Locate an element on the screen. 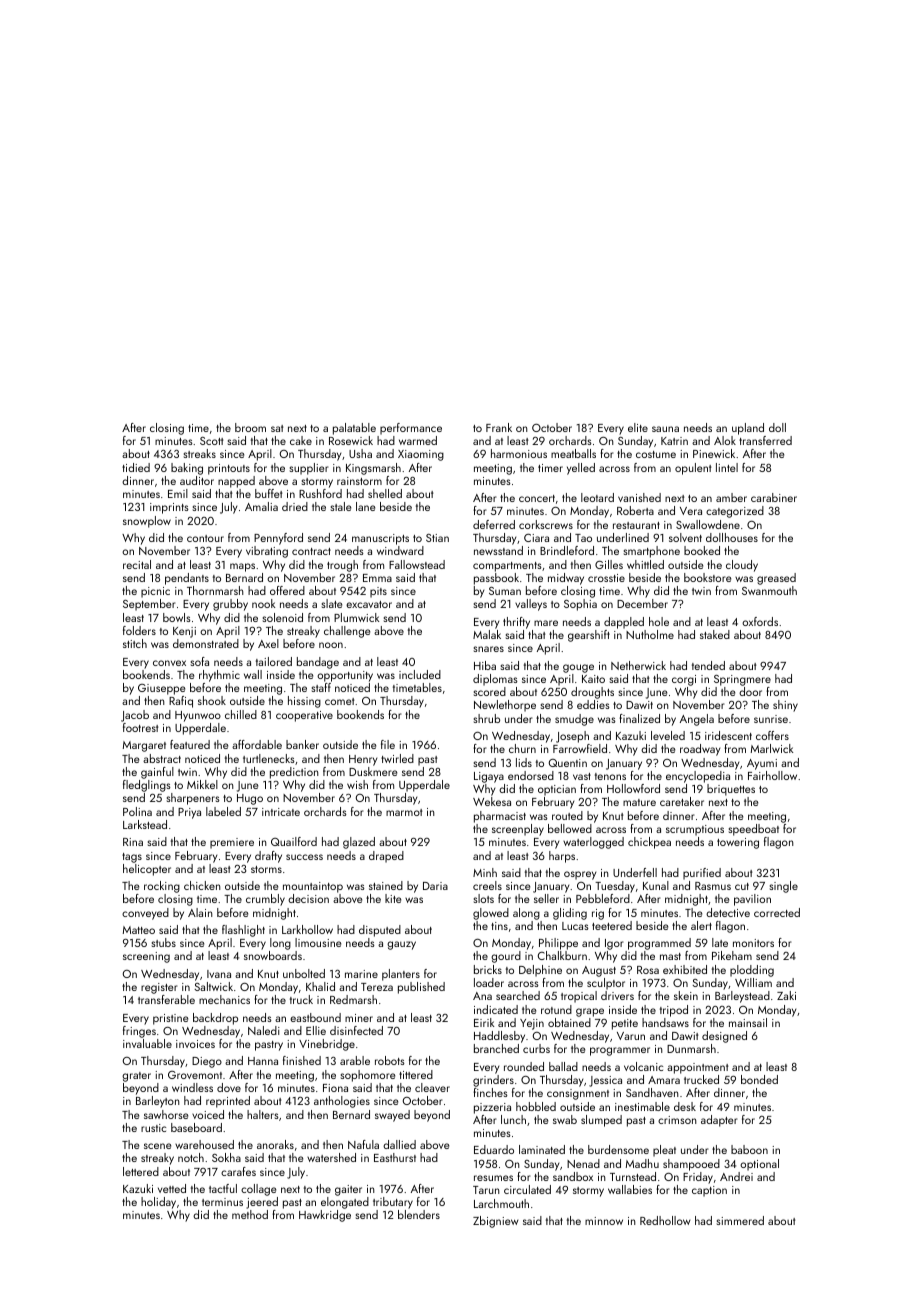 This screenshot has width=924, height=1308. Scott is located at coordinates (211, 441).
